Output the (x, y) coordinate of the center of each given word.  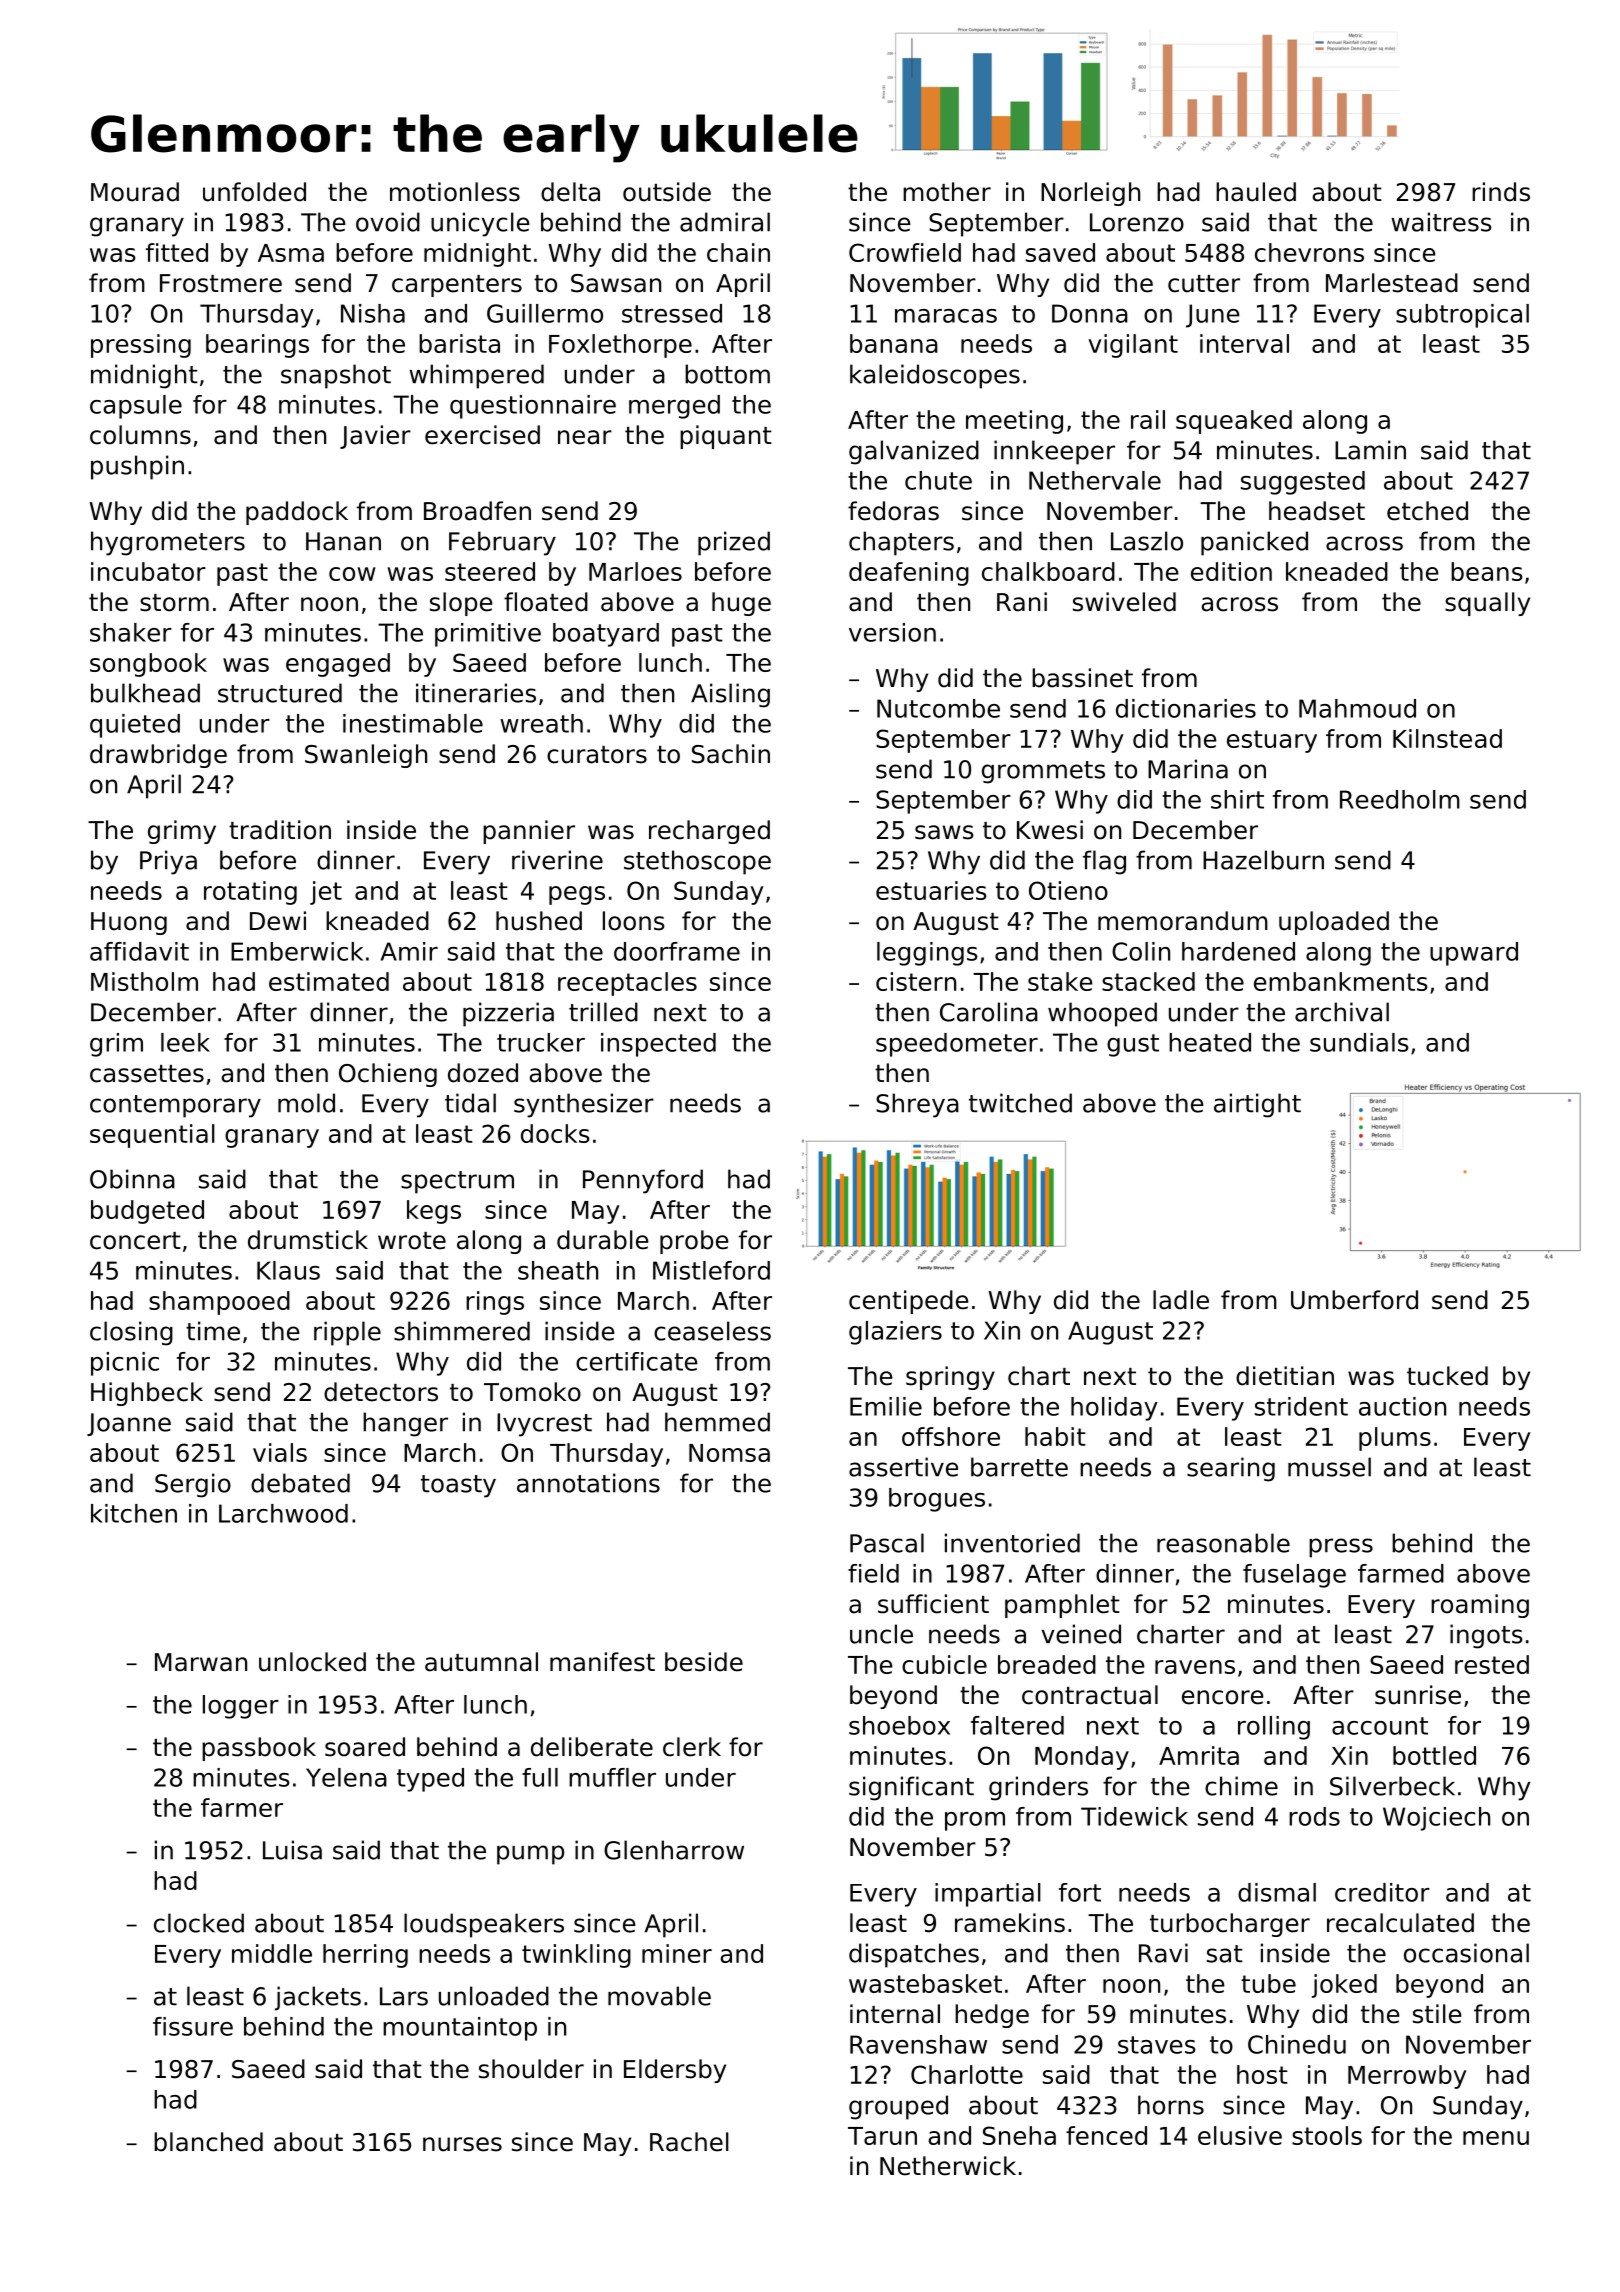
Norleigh (1090, 194)
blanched (208, 2142)
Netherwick (948, 2166)
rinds (1501, 192)
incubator (148, 571)
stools (1327, 2135)
